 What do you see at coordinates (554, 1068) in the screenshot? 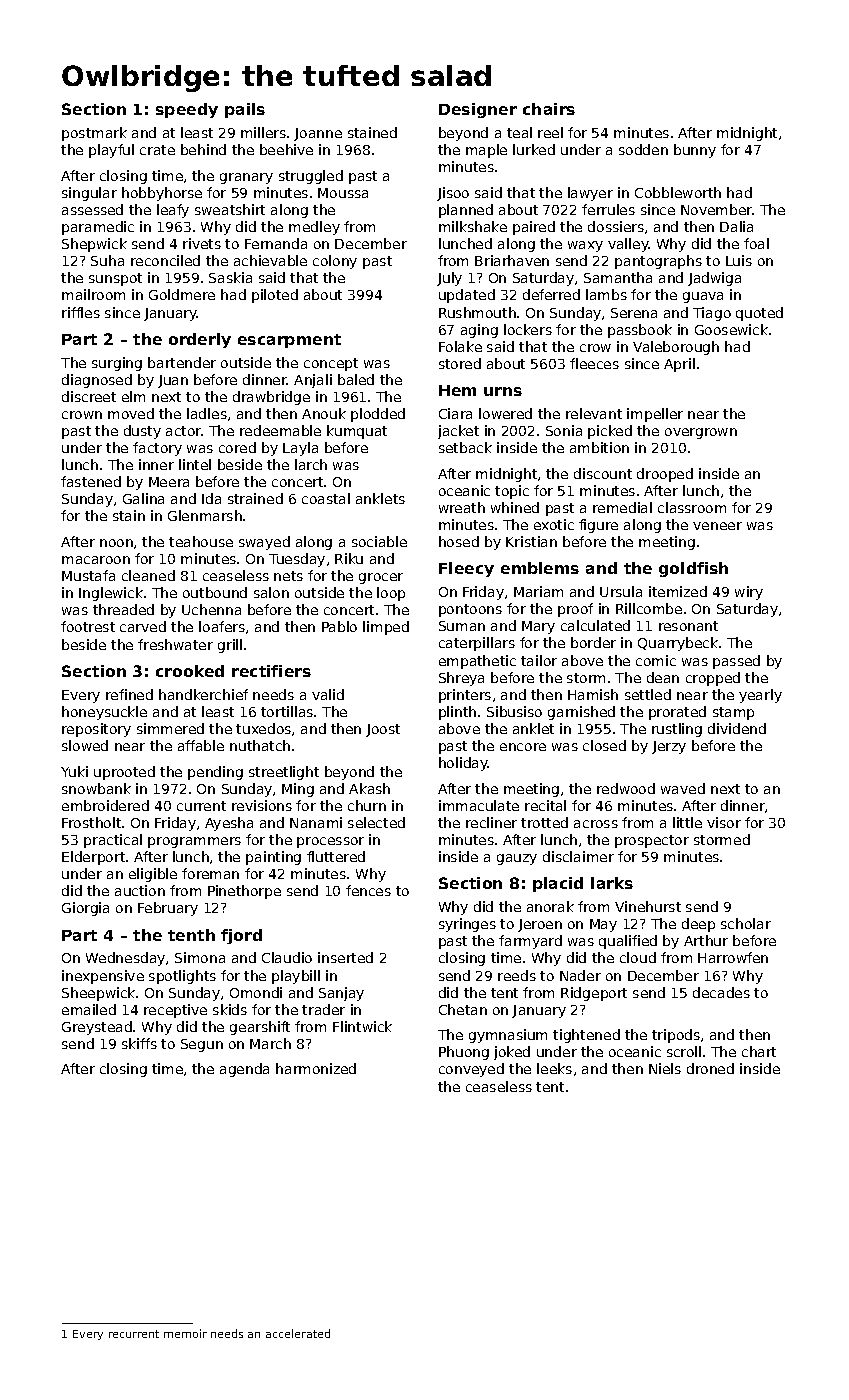
I see `leeks` at bounding box center [554, 1068].
